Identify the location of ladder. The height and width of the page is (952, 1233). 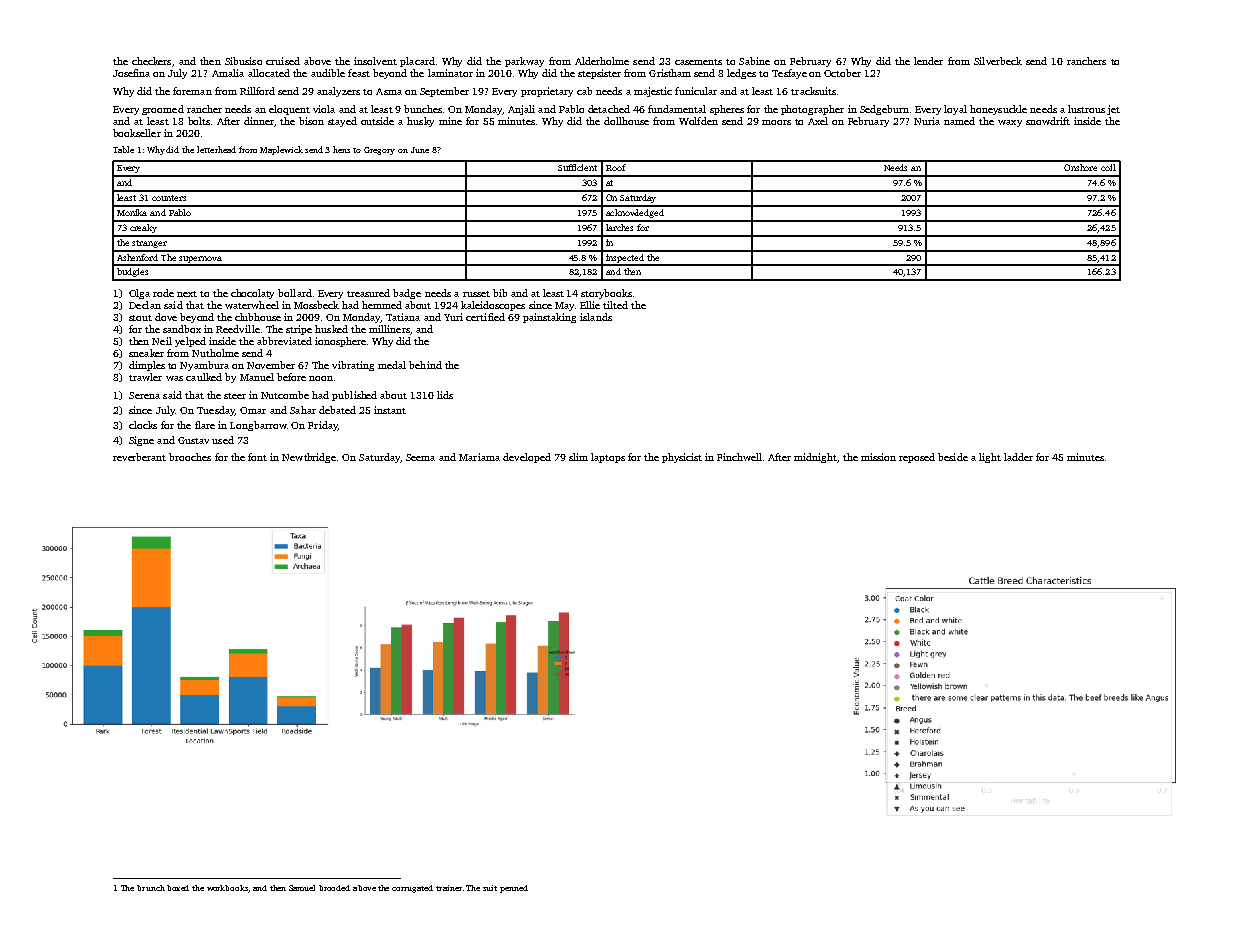
(1018, 457).
